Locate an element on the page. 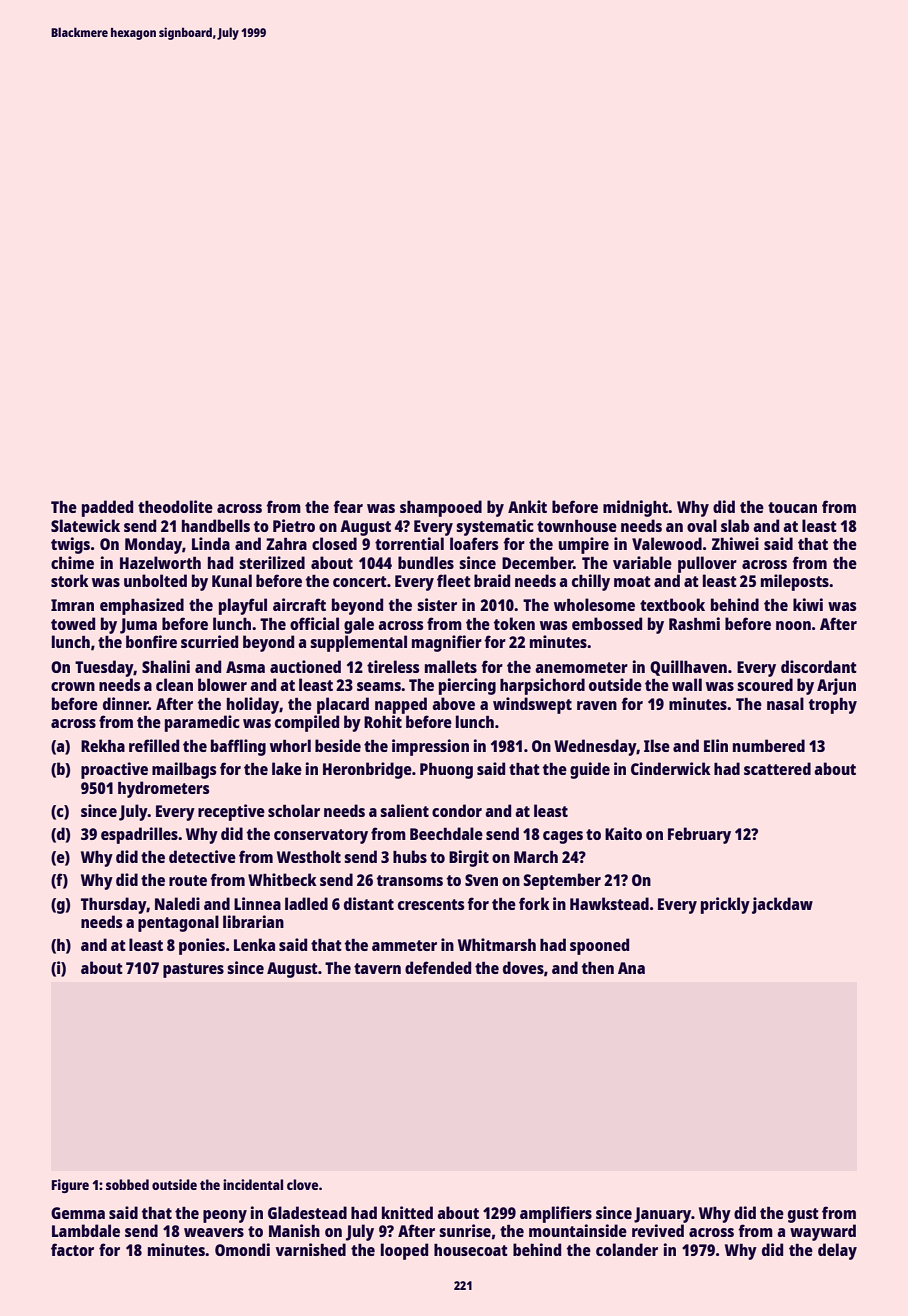 The image size is (908, 1316). amplifiers is located at coordinates (556, 1214).
